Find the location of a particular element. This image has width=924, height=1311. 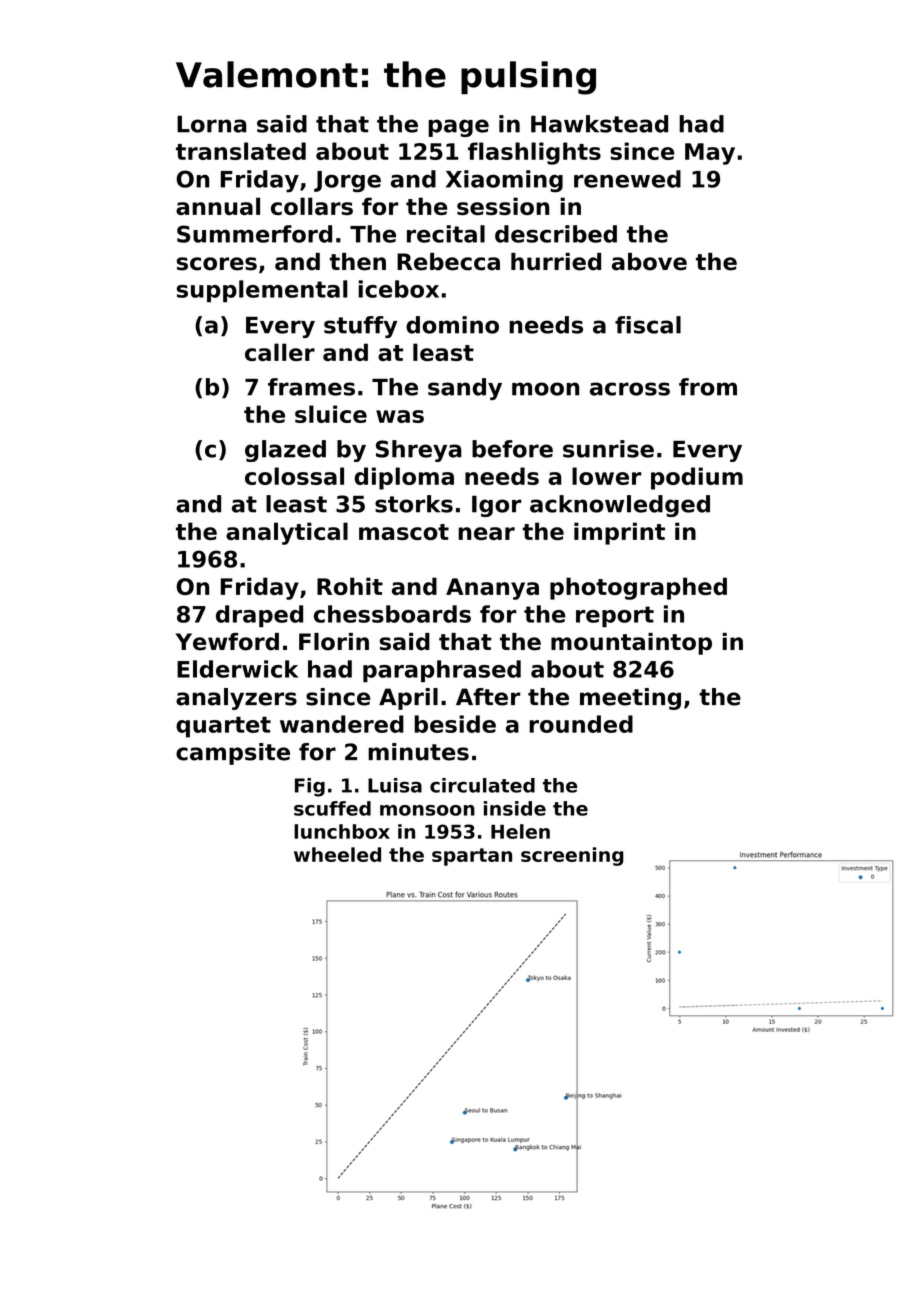

supplemental is located at coordinates (262, 291).
